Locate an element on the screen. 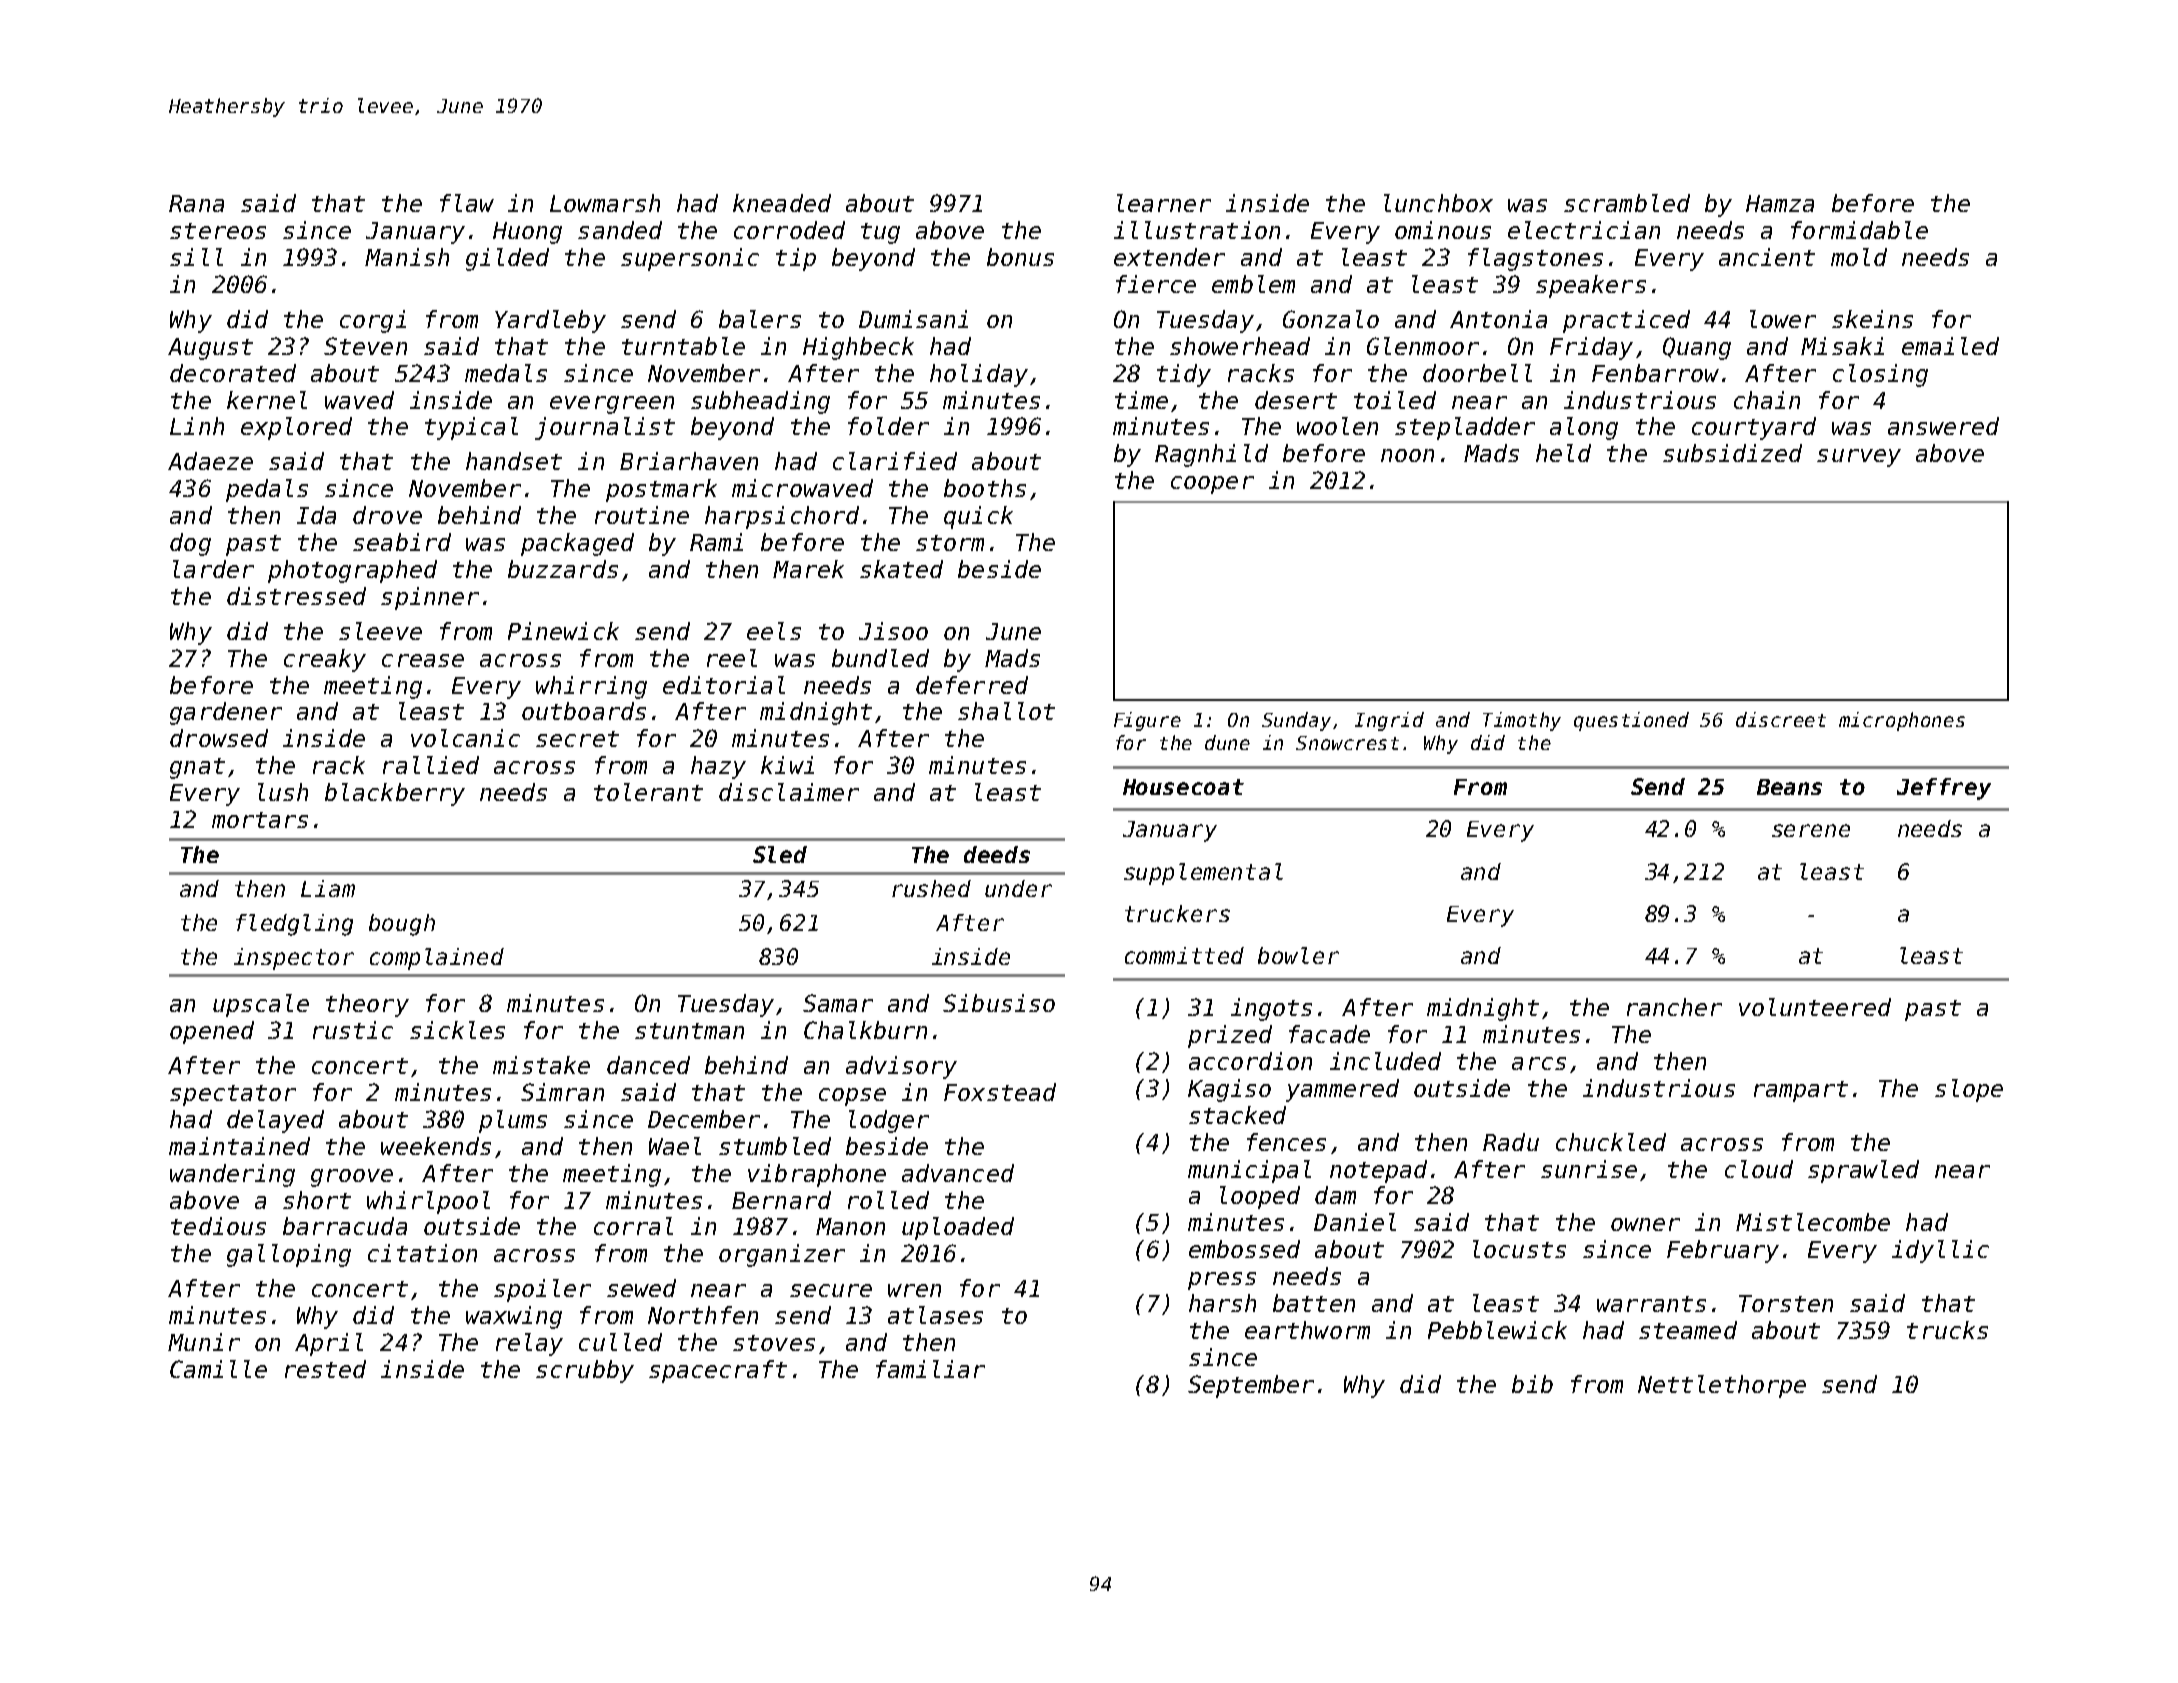 The image size is (2178, 1683). holiday is located at coordinates (979, 375).
